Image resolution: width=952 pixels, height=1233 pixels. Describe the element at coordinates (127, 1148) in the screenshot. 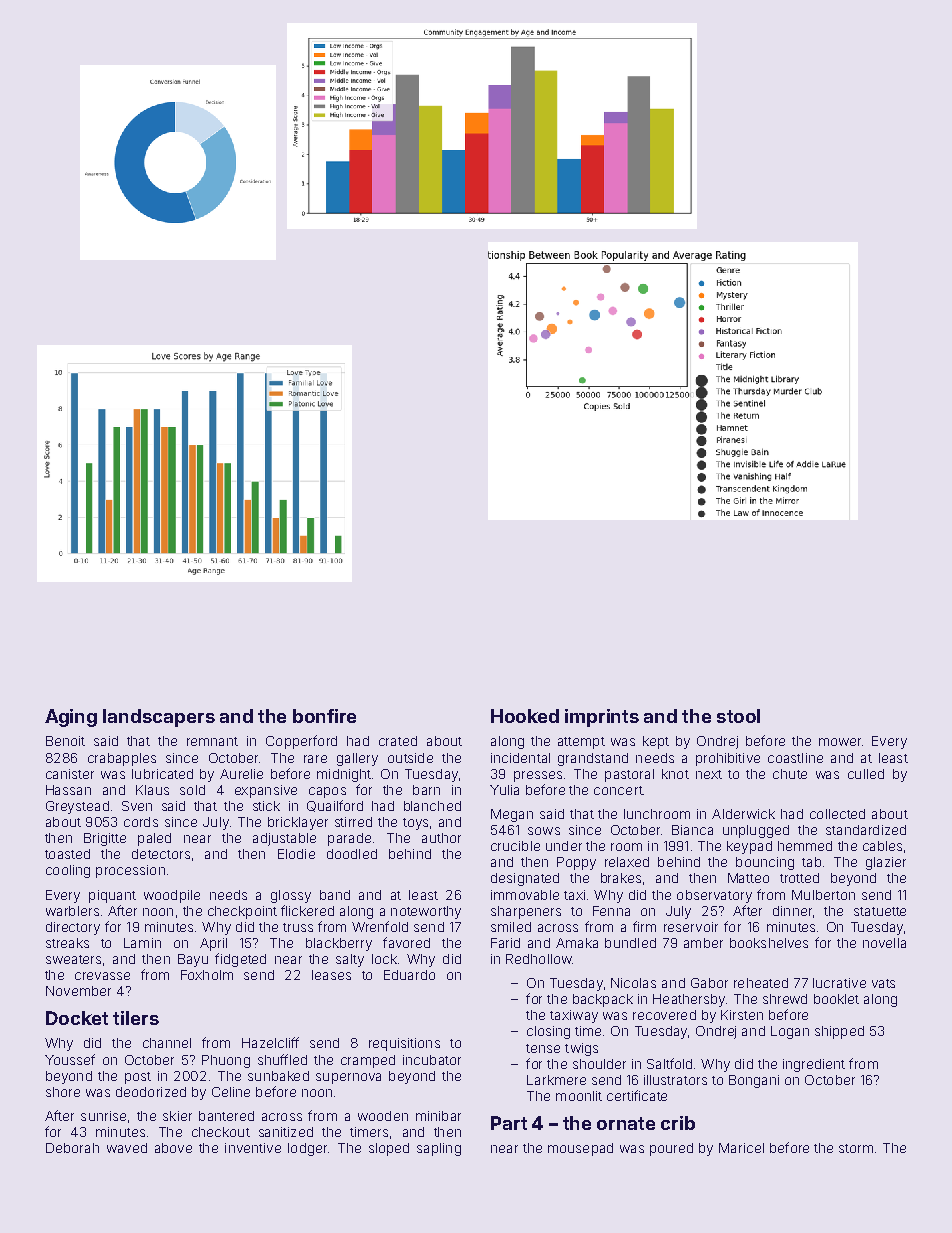

I see `waved` at that location.
